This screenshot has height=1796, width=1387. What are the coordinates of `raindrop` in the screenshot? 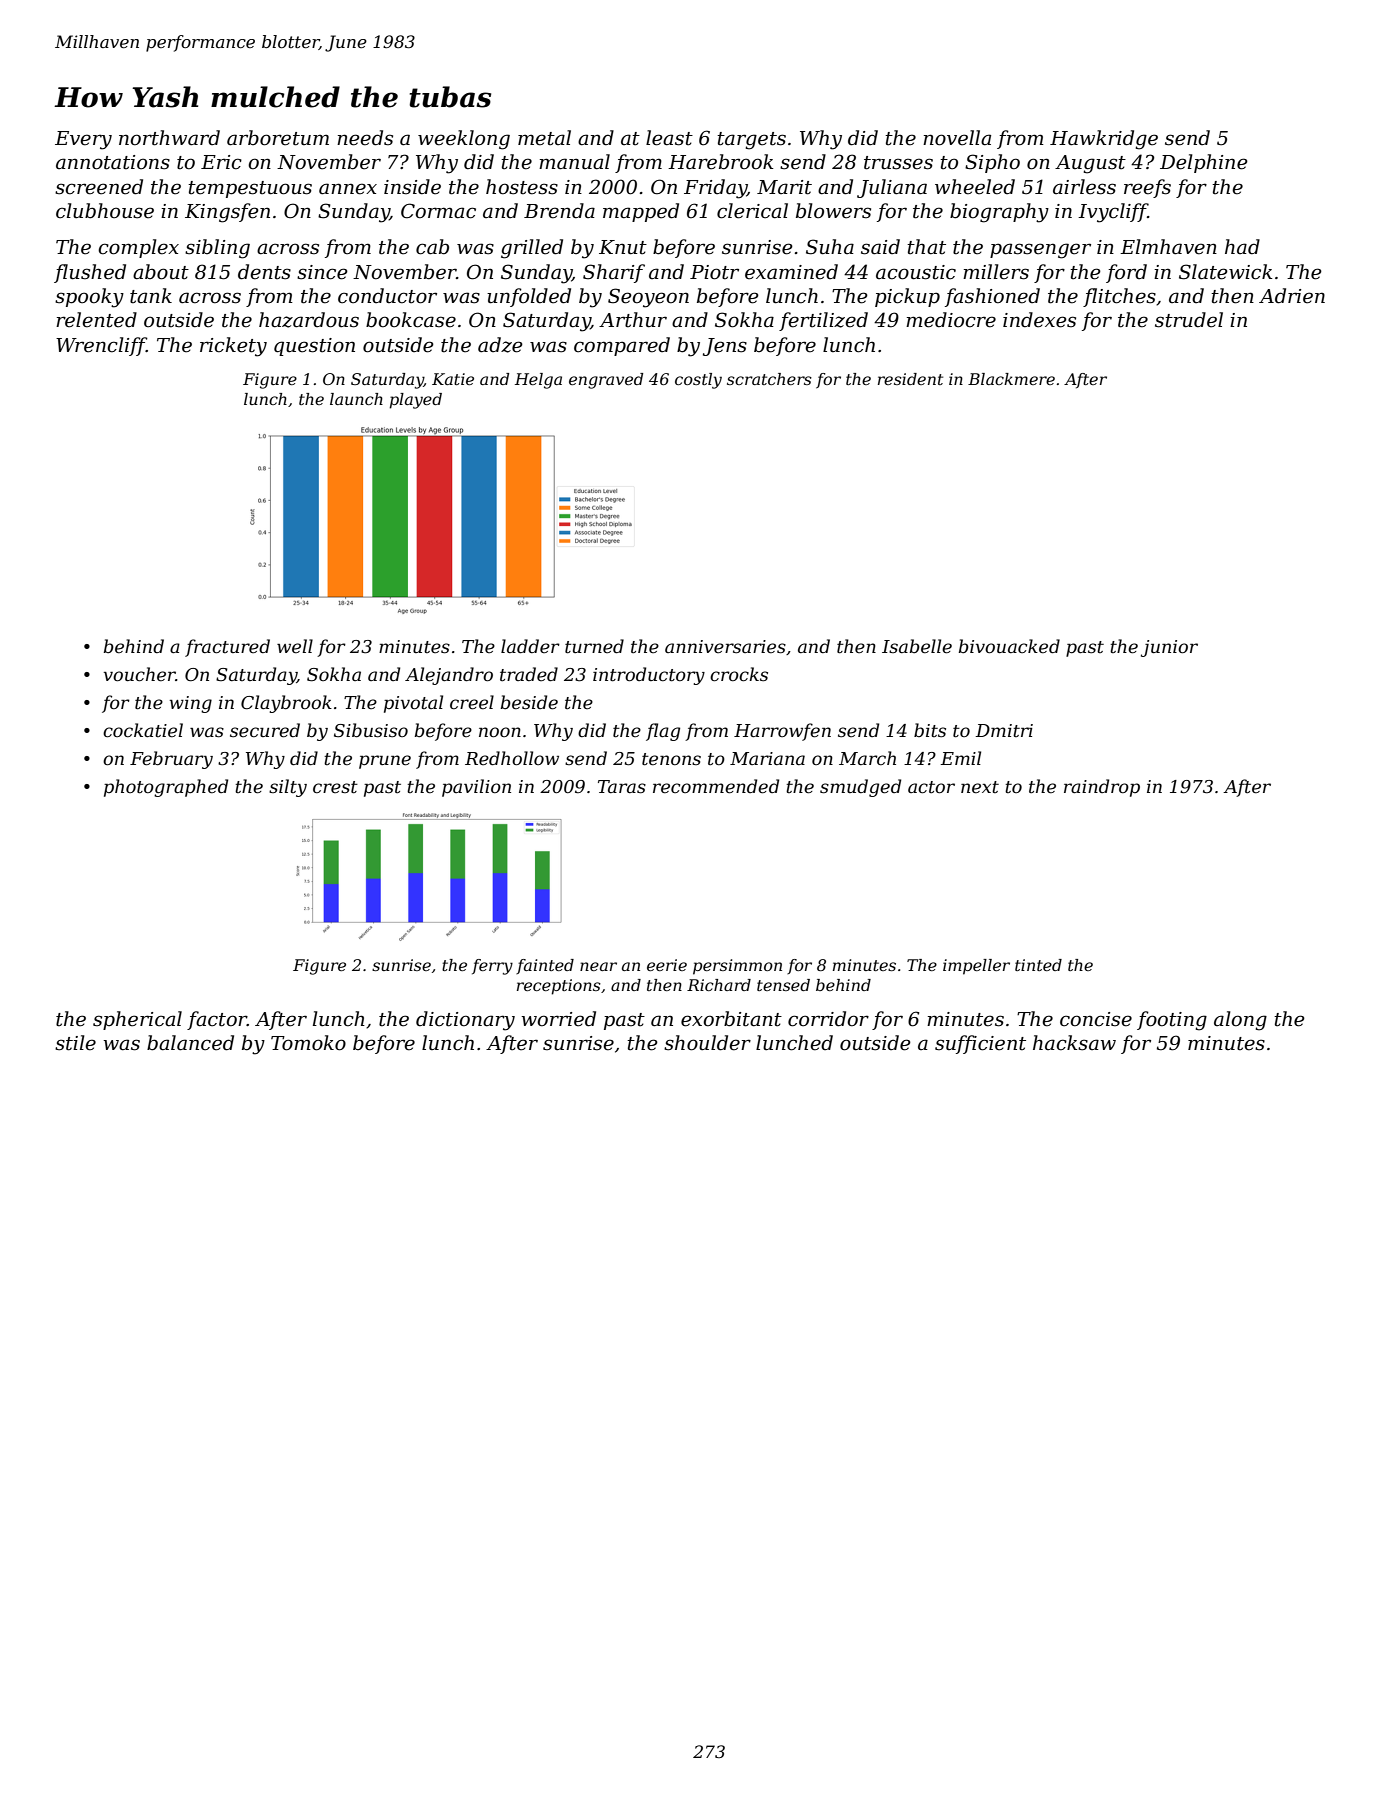 It's located at (1102, 788).
